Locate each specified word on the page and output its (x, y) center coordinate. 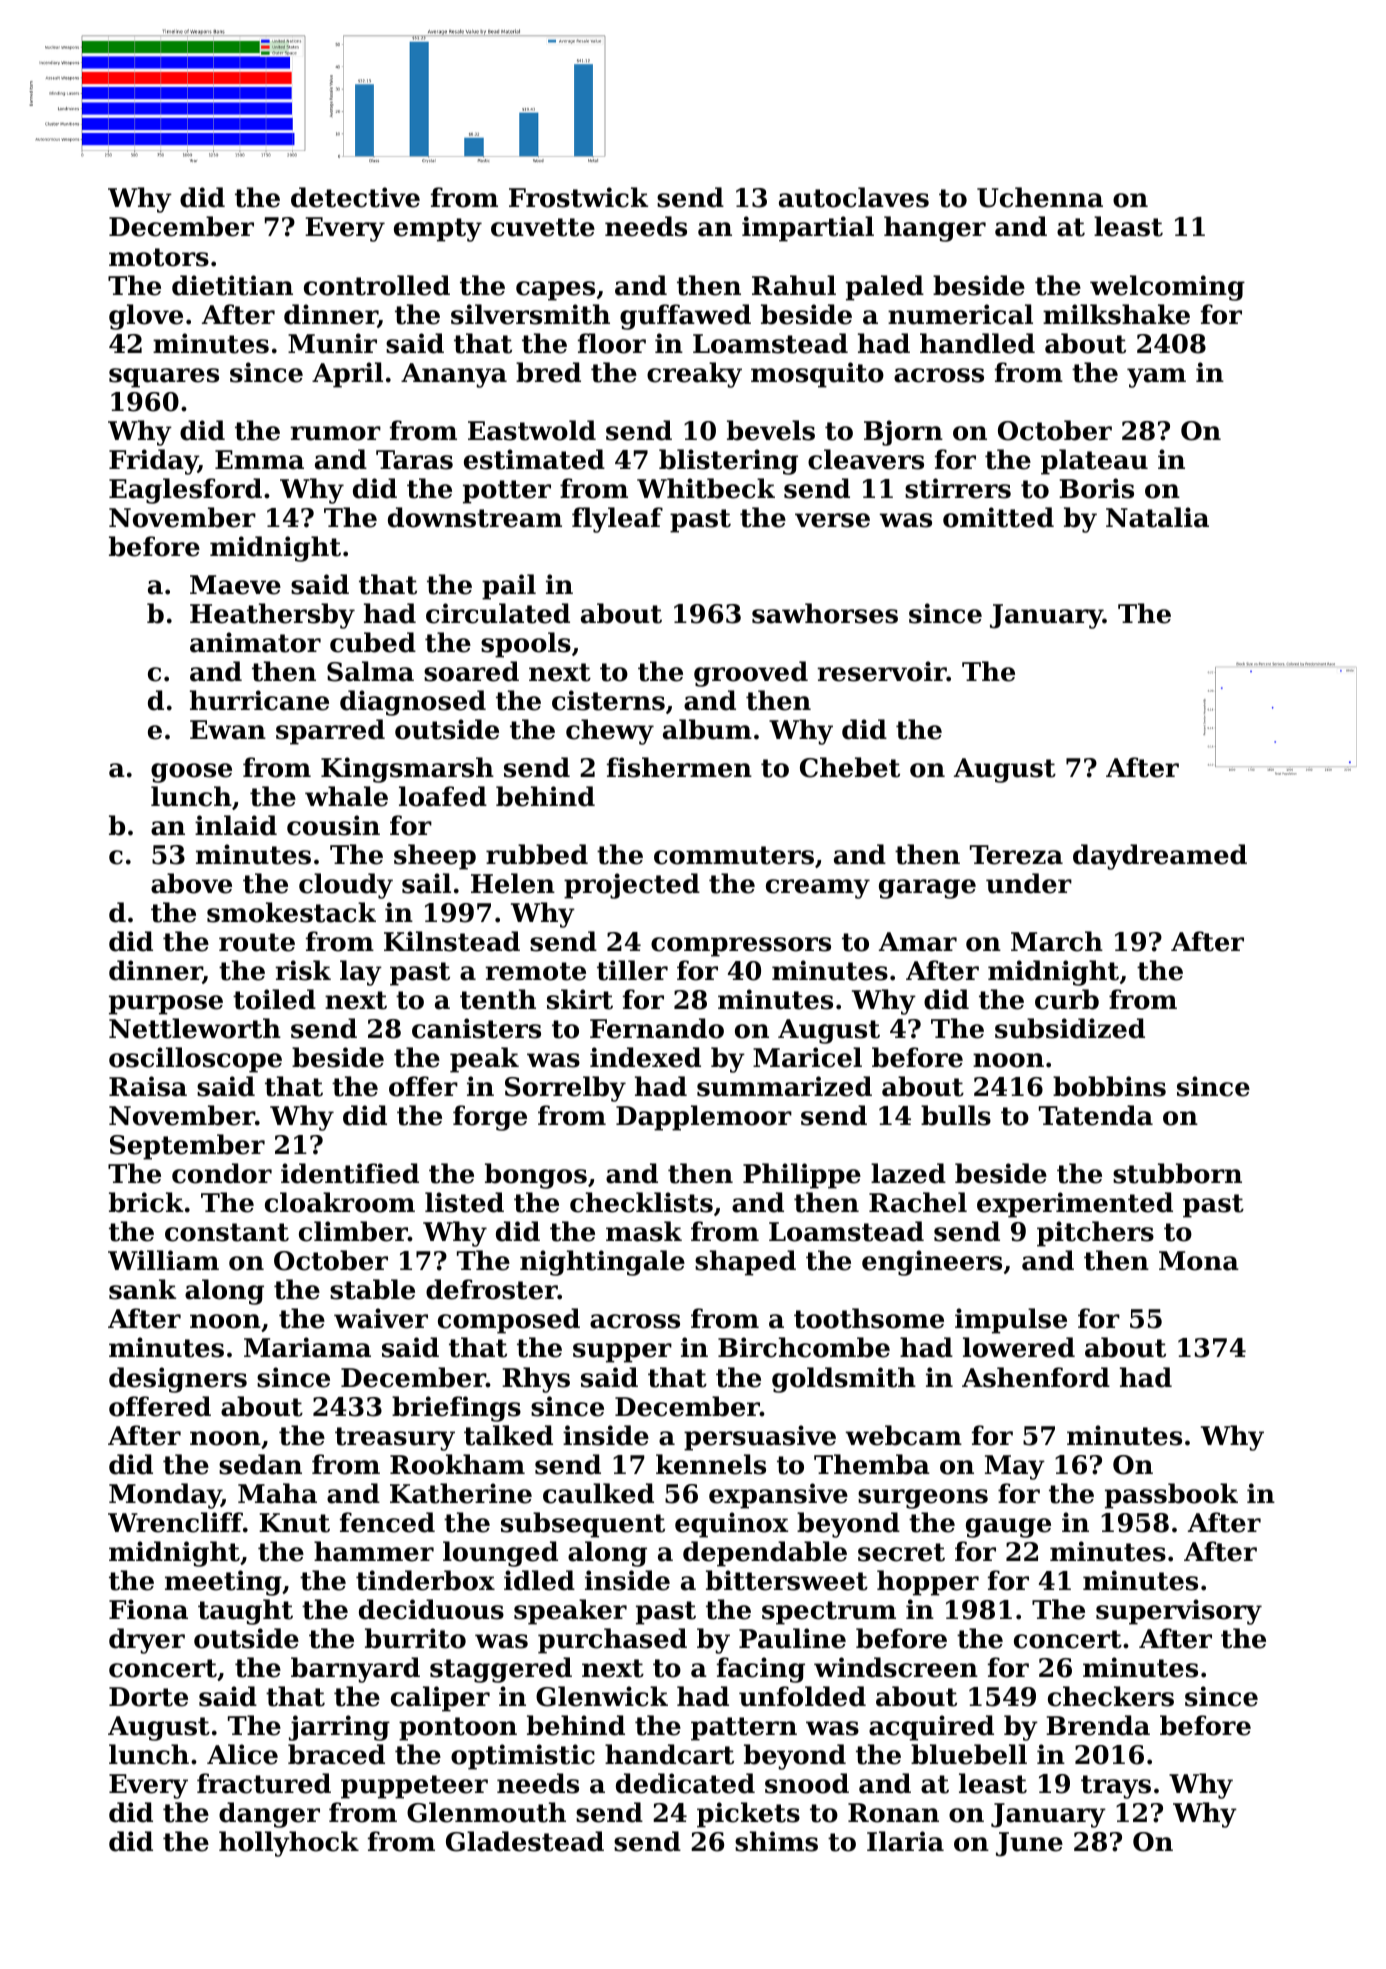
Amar (918, 942)
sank (142, 1289)
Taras (414, 460)
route (257, 942)
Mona (1199, 1261)
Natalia (1157, 517)
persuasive (760, 1438)
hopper (928, 1583)
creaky (694, 375)
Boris (1096, 488)
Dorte (148, 1697)
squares (164, 378)
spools (526, 645)
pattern (744, 1729)
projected (632, 886)
